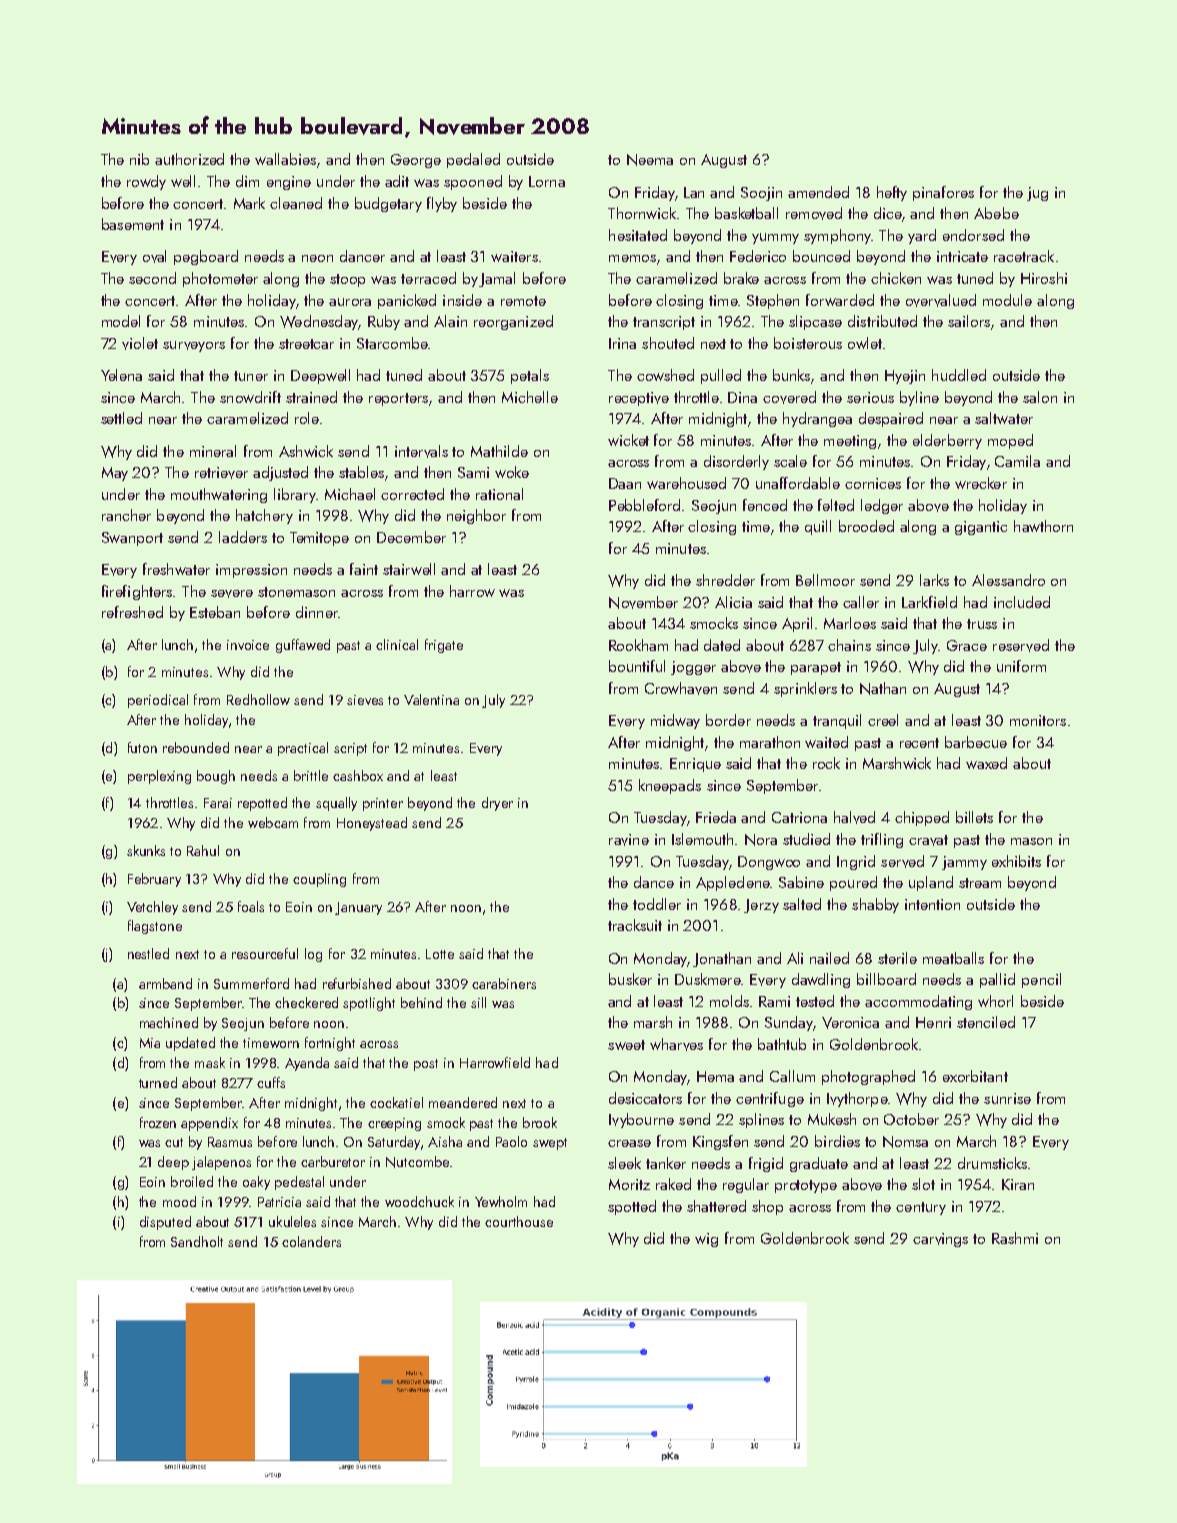 This page has width=1177, height=1523. Describe the element at coordinates (296, 203) in the page. I see `cleaned` at that location.
